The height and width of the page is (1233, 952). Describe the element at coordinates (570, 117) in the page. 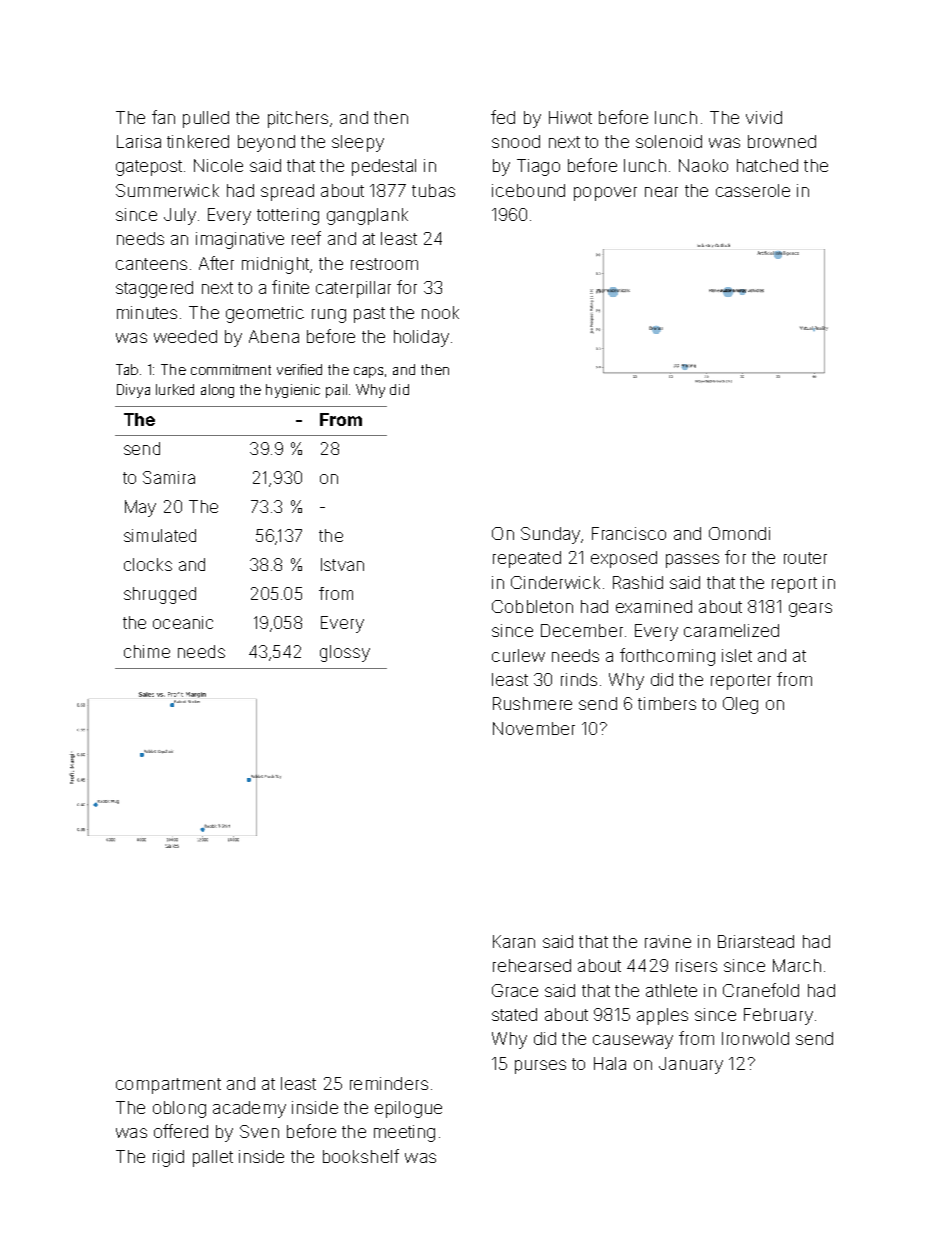

I see `Hiwot` at that location.
